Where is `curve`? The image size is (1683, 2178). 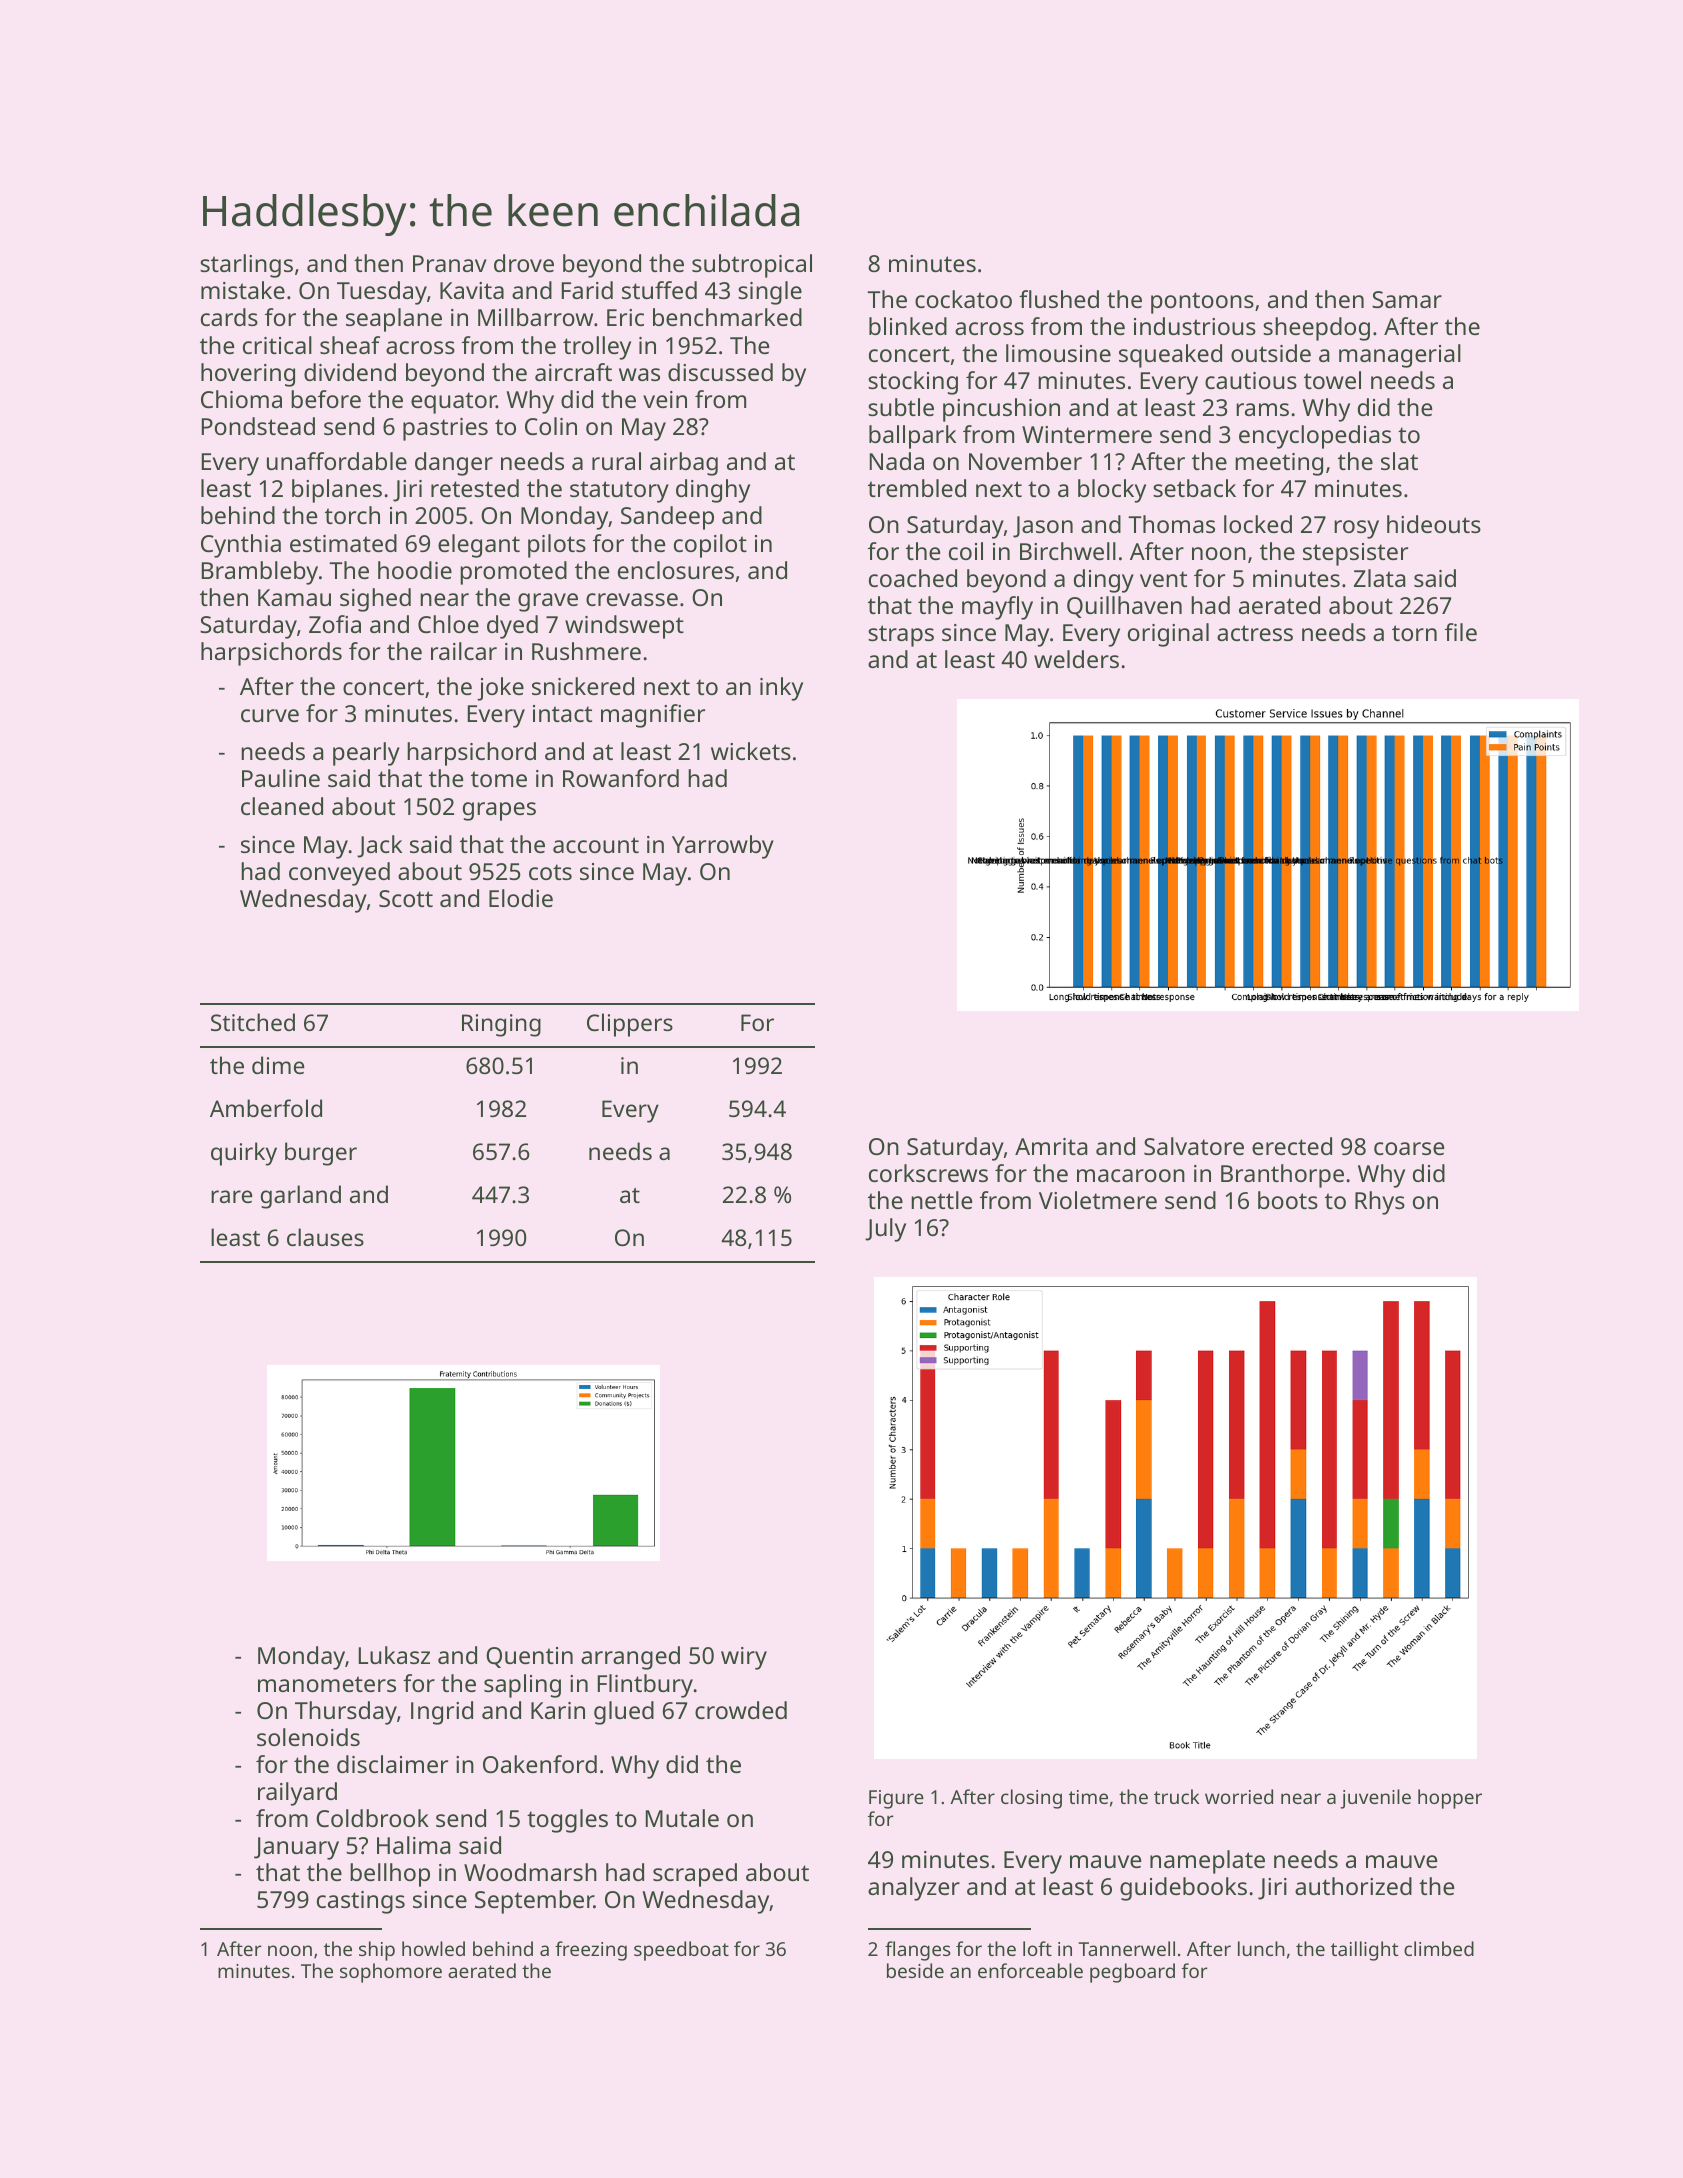 curve is located at coordinates (270, 715).
